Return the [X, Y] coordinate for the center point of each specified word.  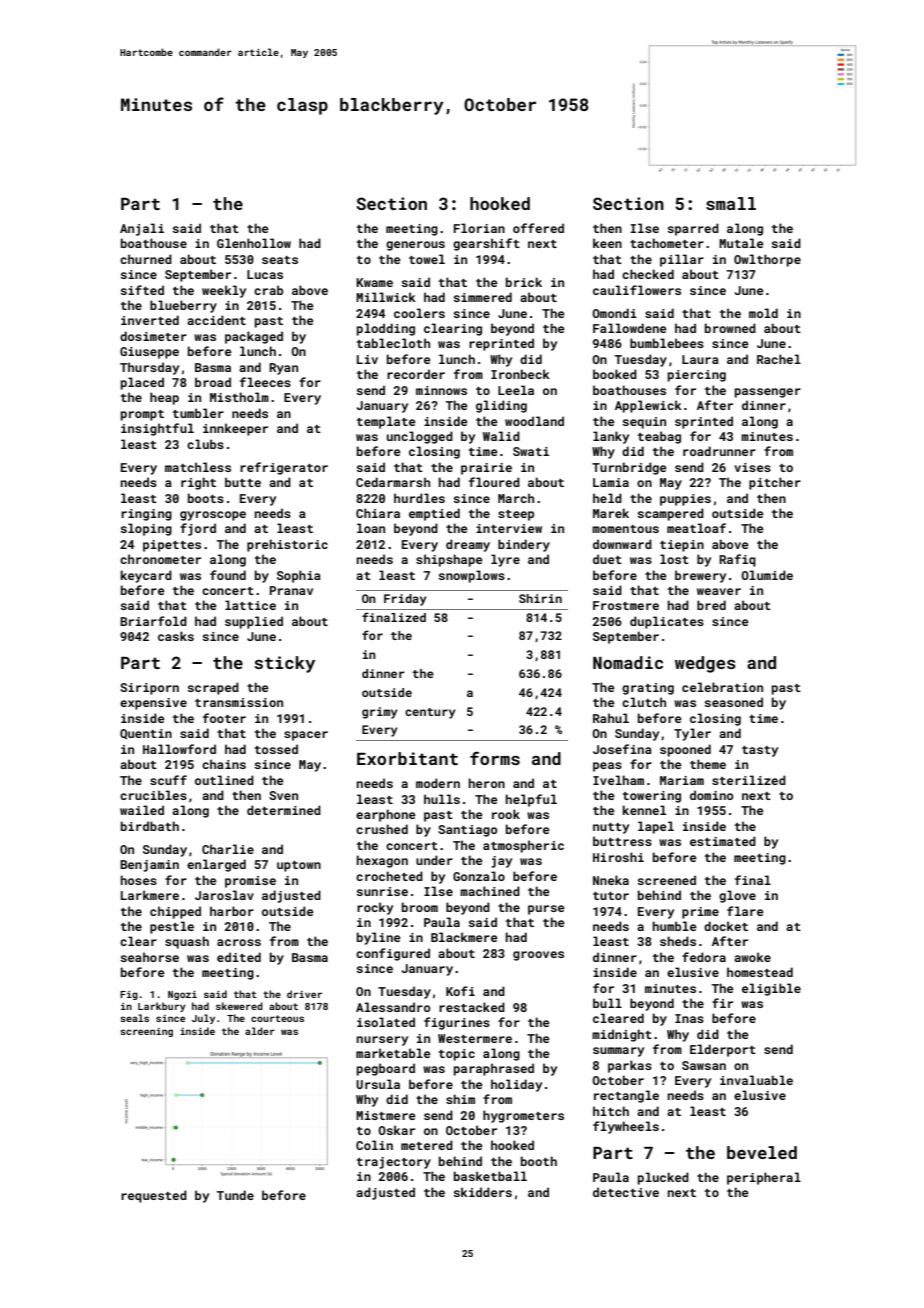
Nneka [611, 880]
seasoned [734, 702]
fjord [198, 529]
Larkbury [162, 1007]
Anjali [142, 229]
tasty [760, 751]
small [731, 203]
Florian [479, 228]
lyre [505, 560]
